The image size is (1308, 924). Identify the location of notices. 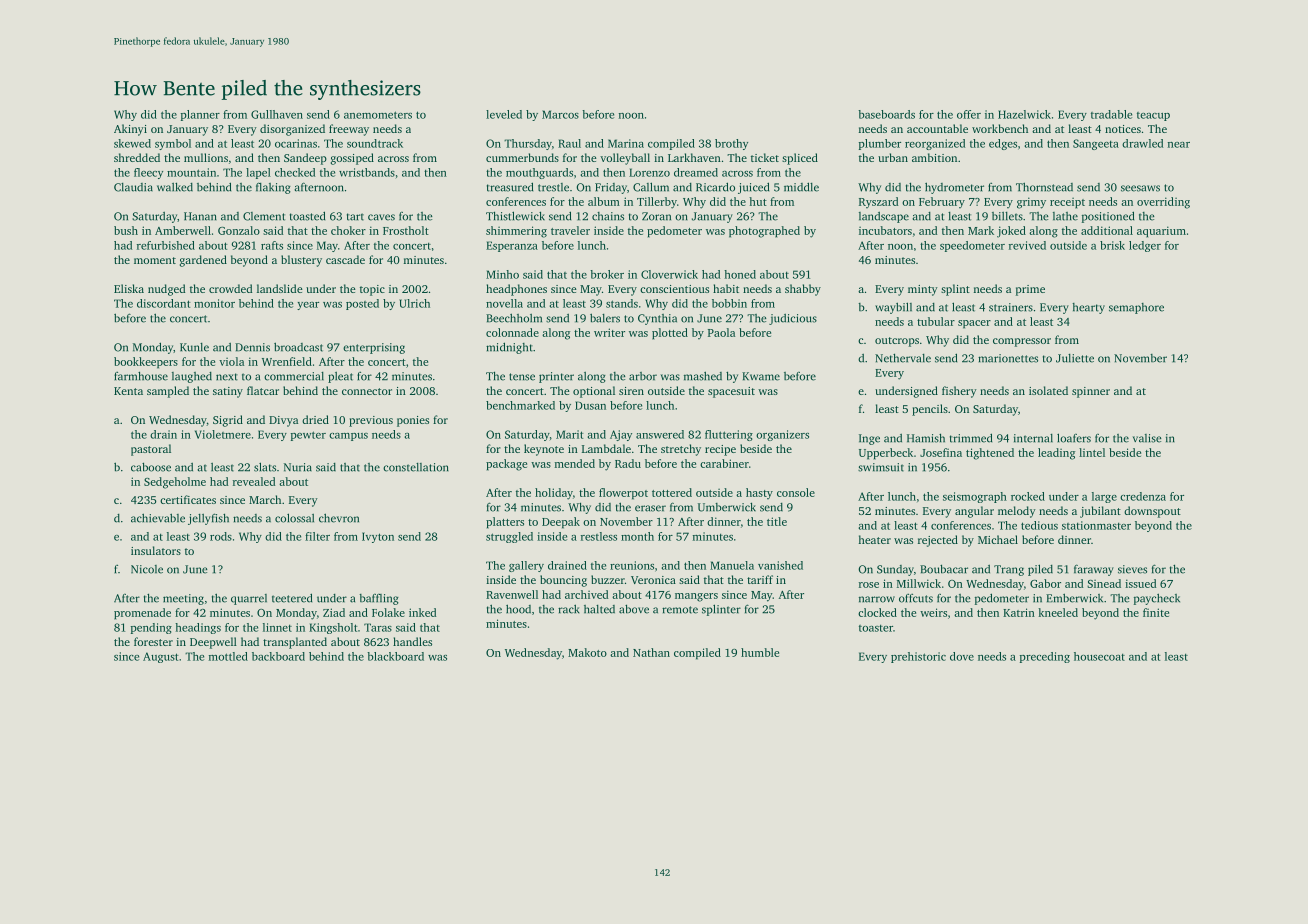
(1123, 129).
